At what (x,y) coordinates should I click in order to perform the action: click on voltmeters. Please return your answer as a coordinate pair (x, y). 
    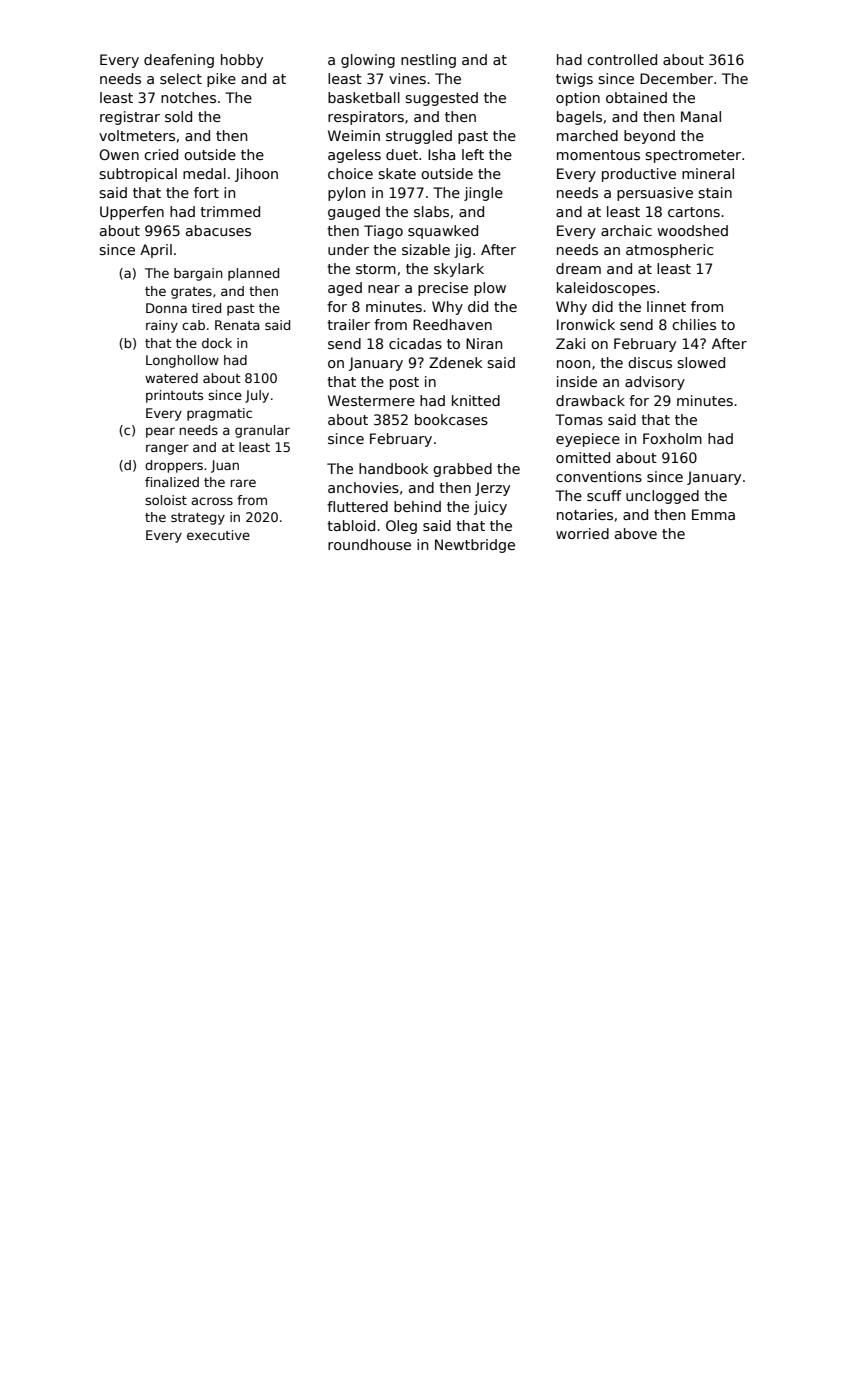
    Looking at the image, I should click on (137, 135).
